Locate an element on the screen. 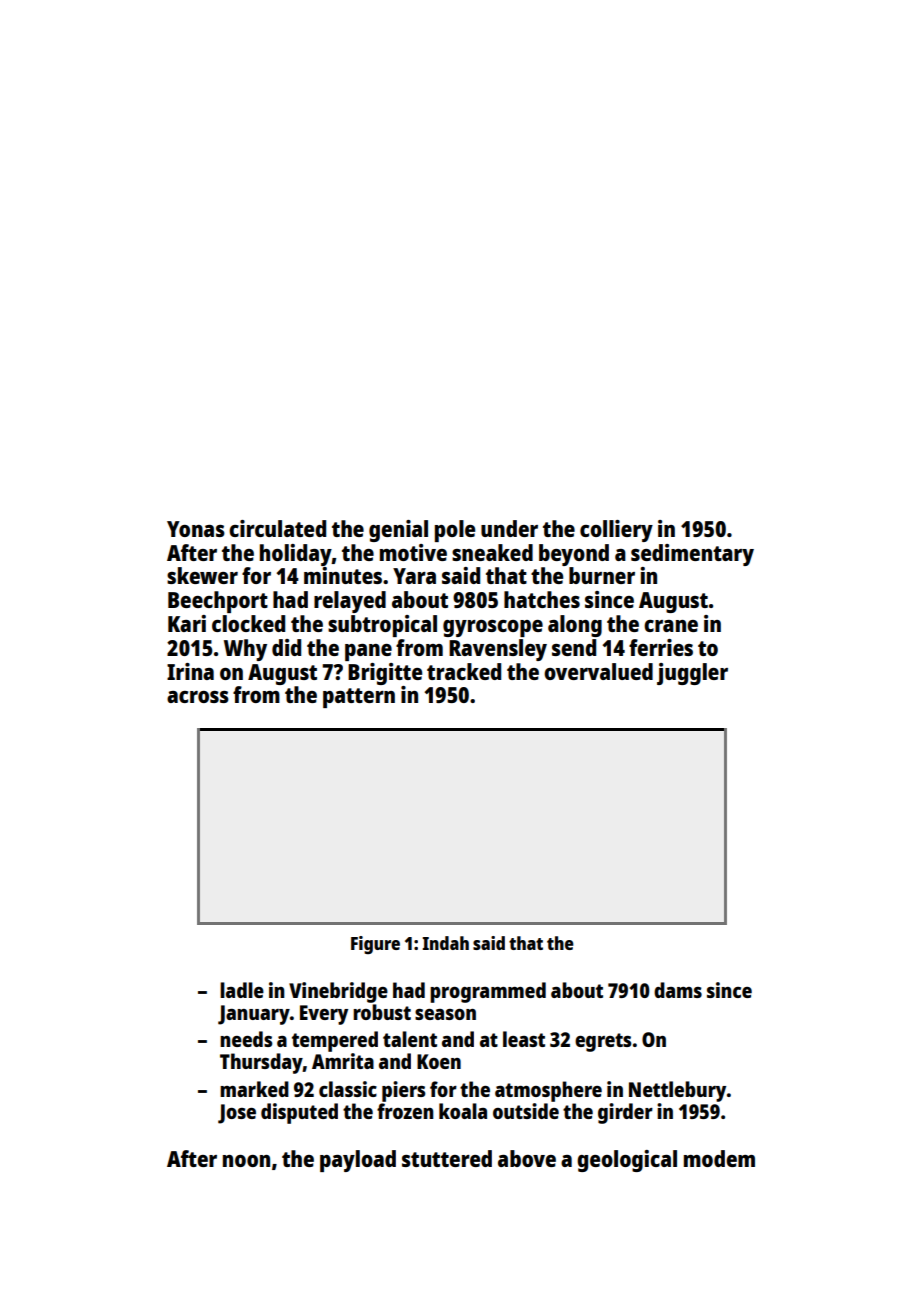 This screenshot has width=924, height=1311. noon is located at coordinates (246, 1161).
